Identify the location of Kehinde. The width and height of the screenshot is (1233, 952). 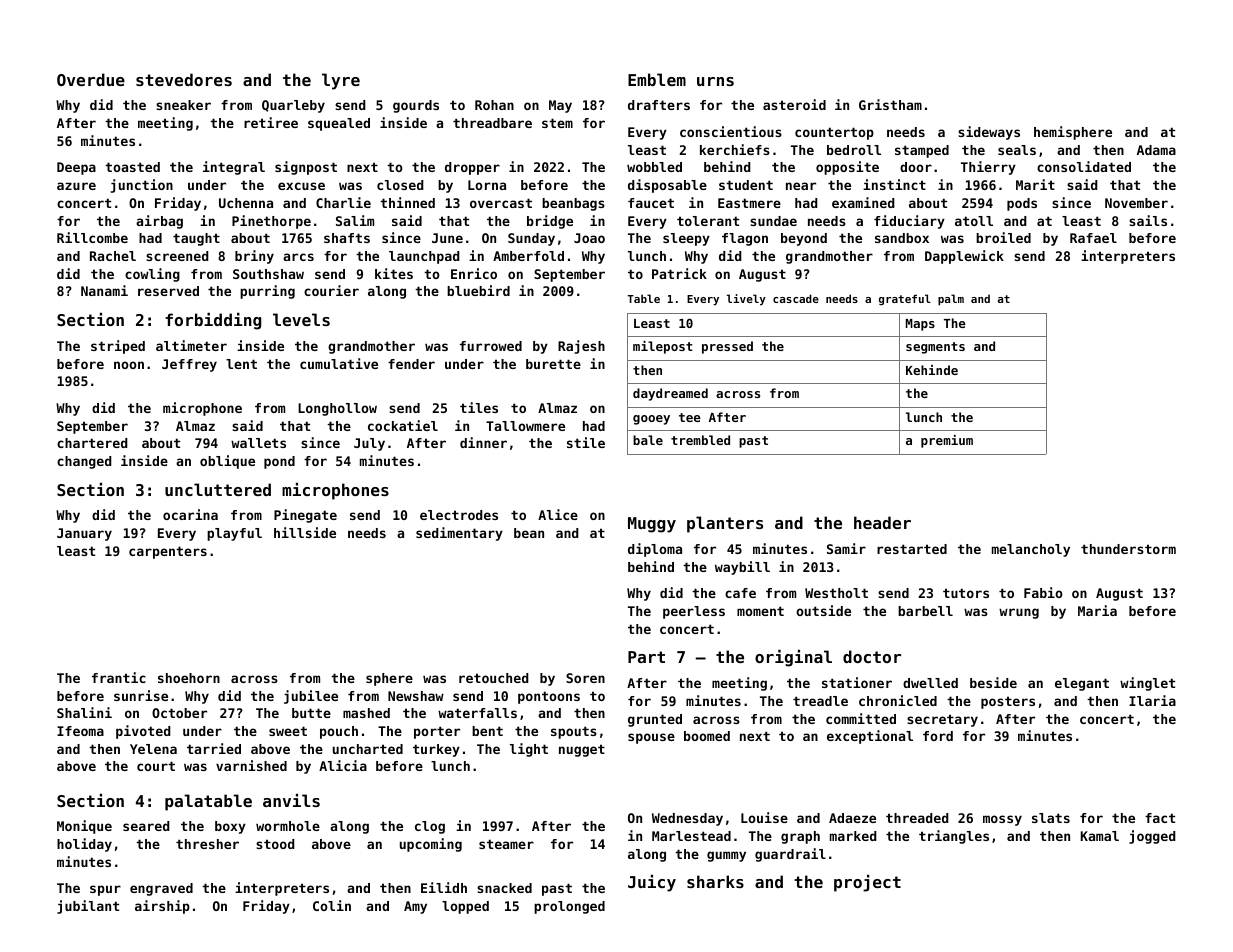
(932, 370).
